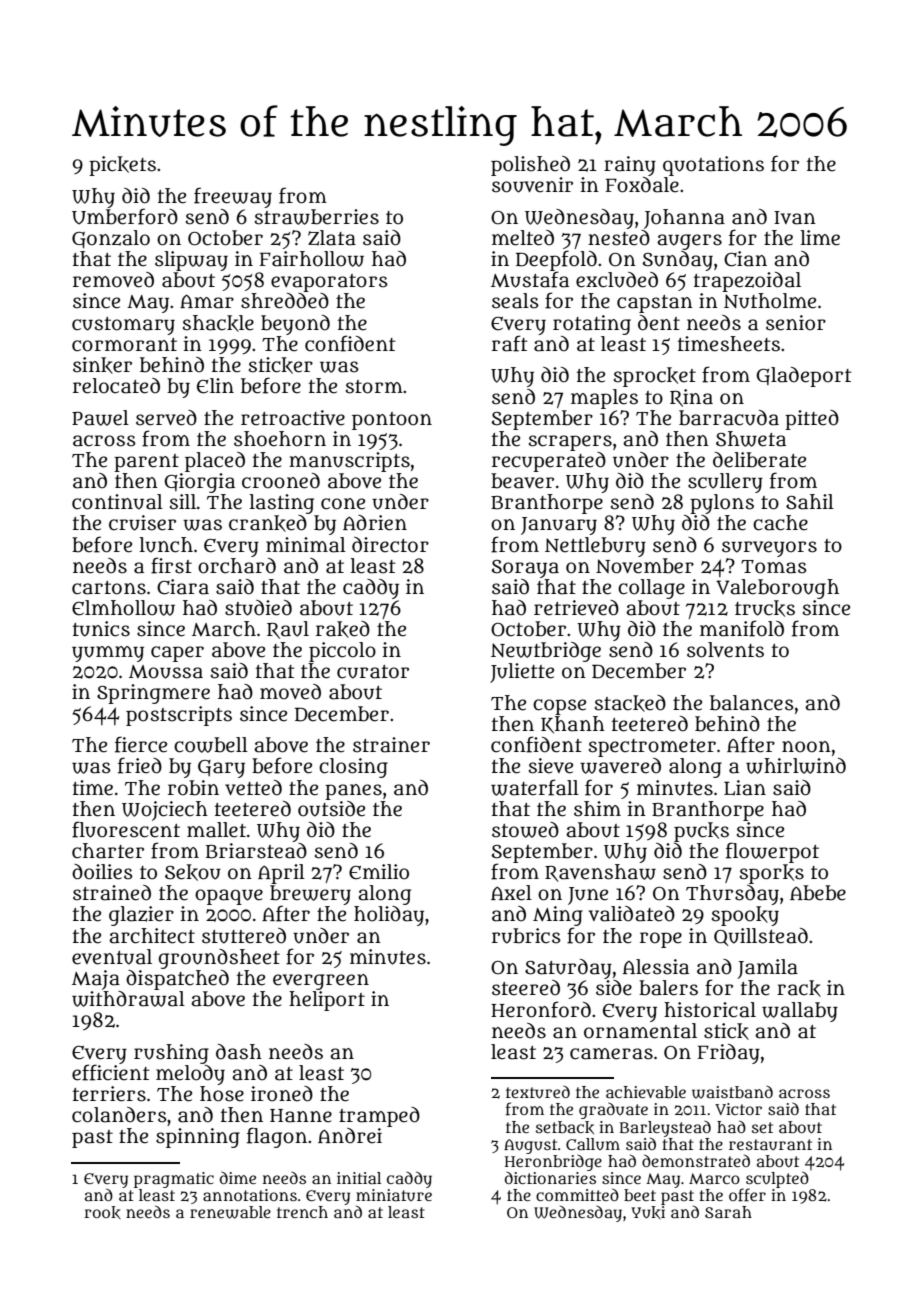 This page has width=924, height=1311. I want to click on cartons, so click(109, 588).
